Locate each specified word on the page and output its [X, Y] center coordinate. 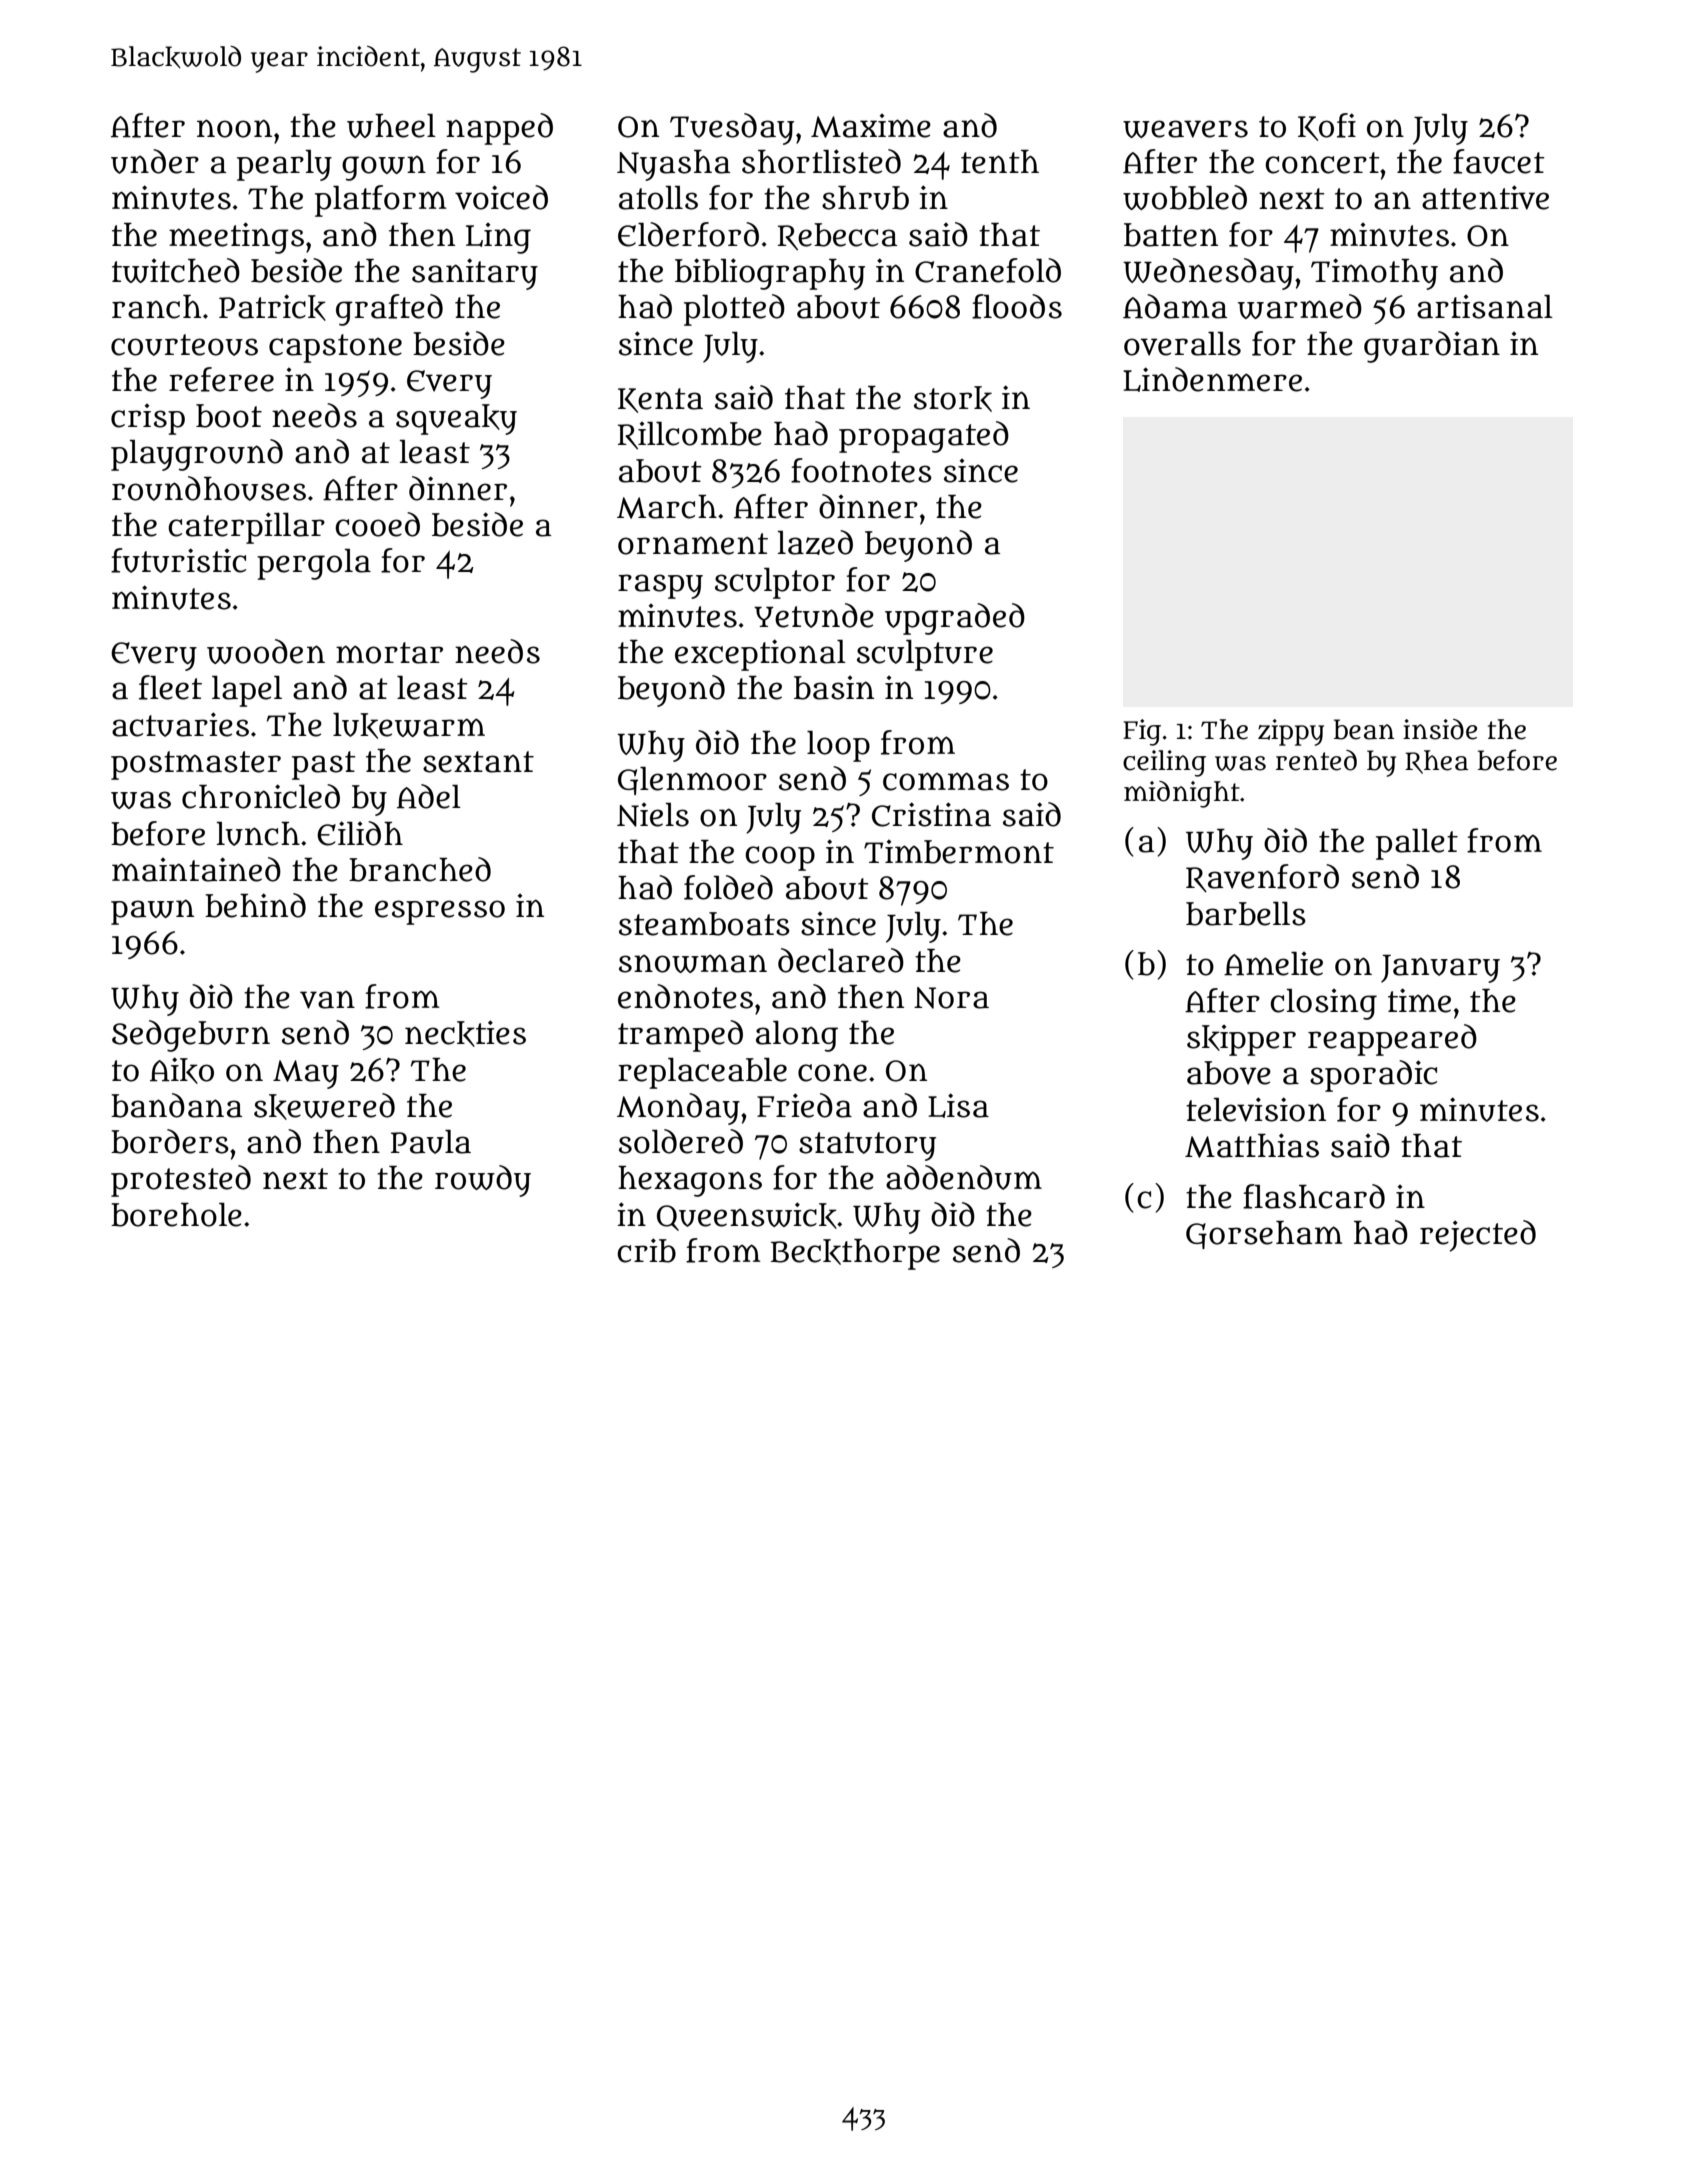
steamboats [704, 924]
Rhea [1436, 762]
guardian [1432, 347]
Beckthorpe [855, 1254]
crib [646, 1250]
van [327, 999]
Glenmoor [692, 781]
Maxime [871, 126]
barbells [1246, 914]
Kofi [1327, 127]
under [155, 161]
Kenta [660, 400]
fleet [170, 687]
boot [229, 416]
